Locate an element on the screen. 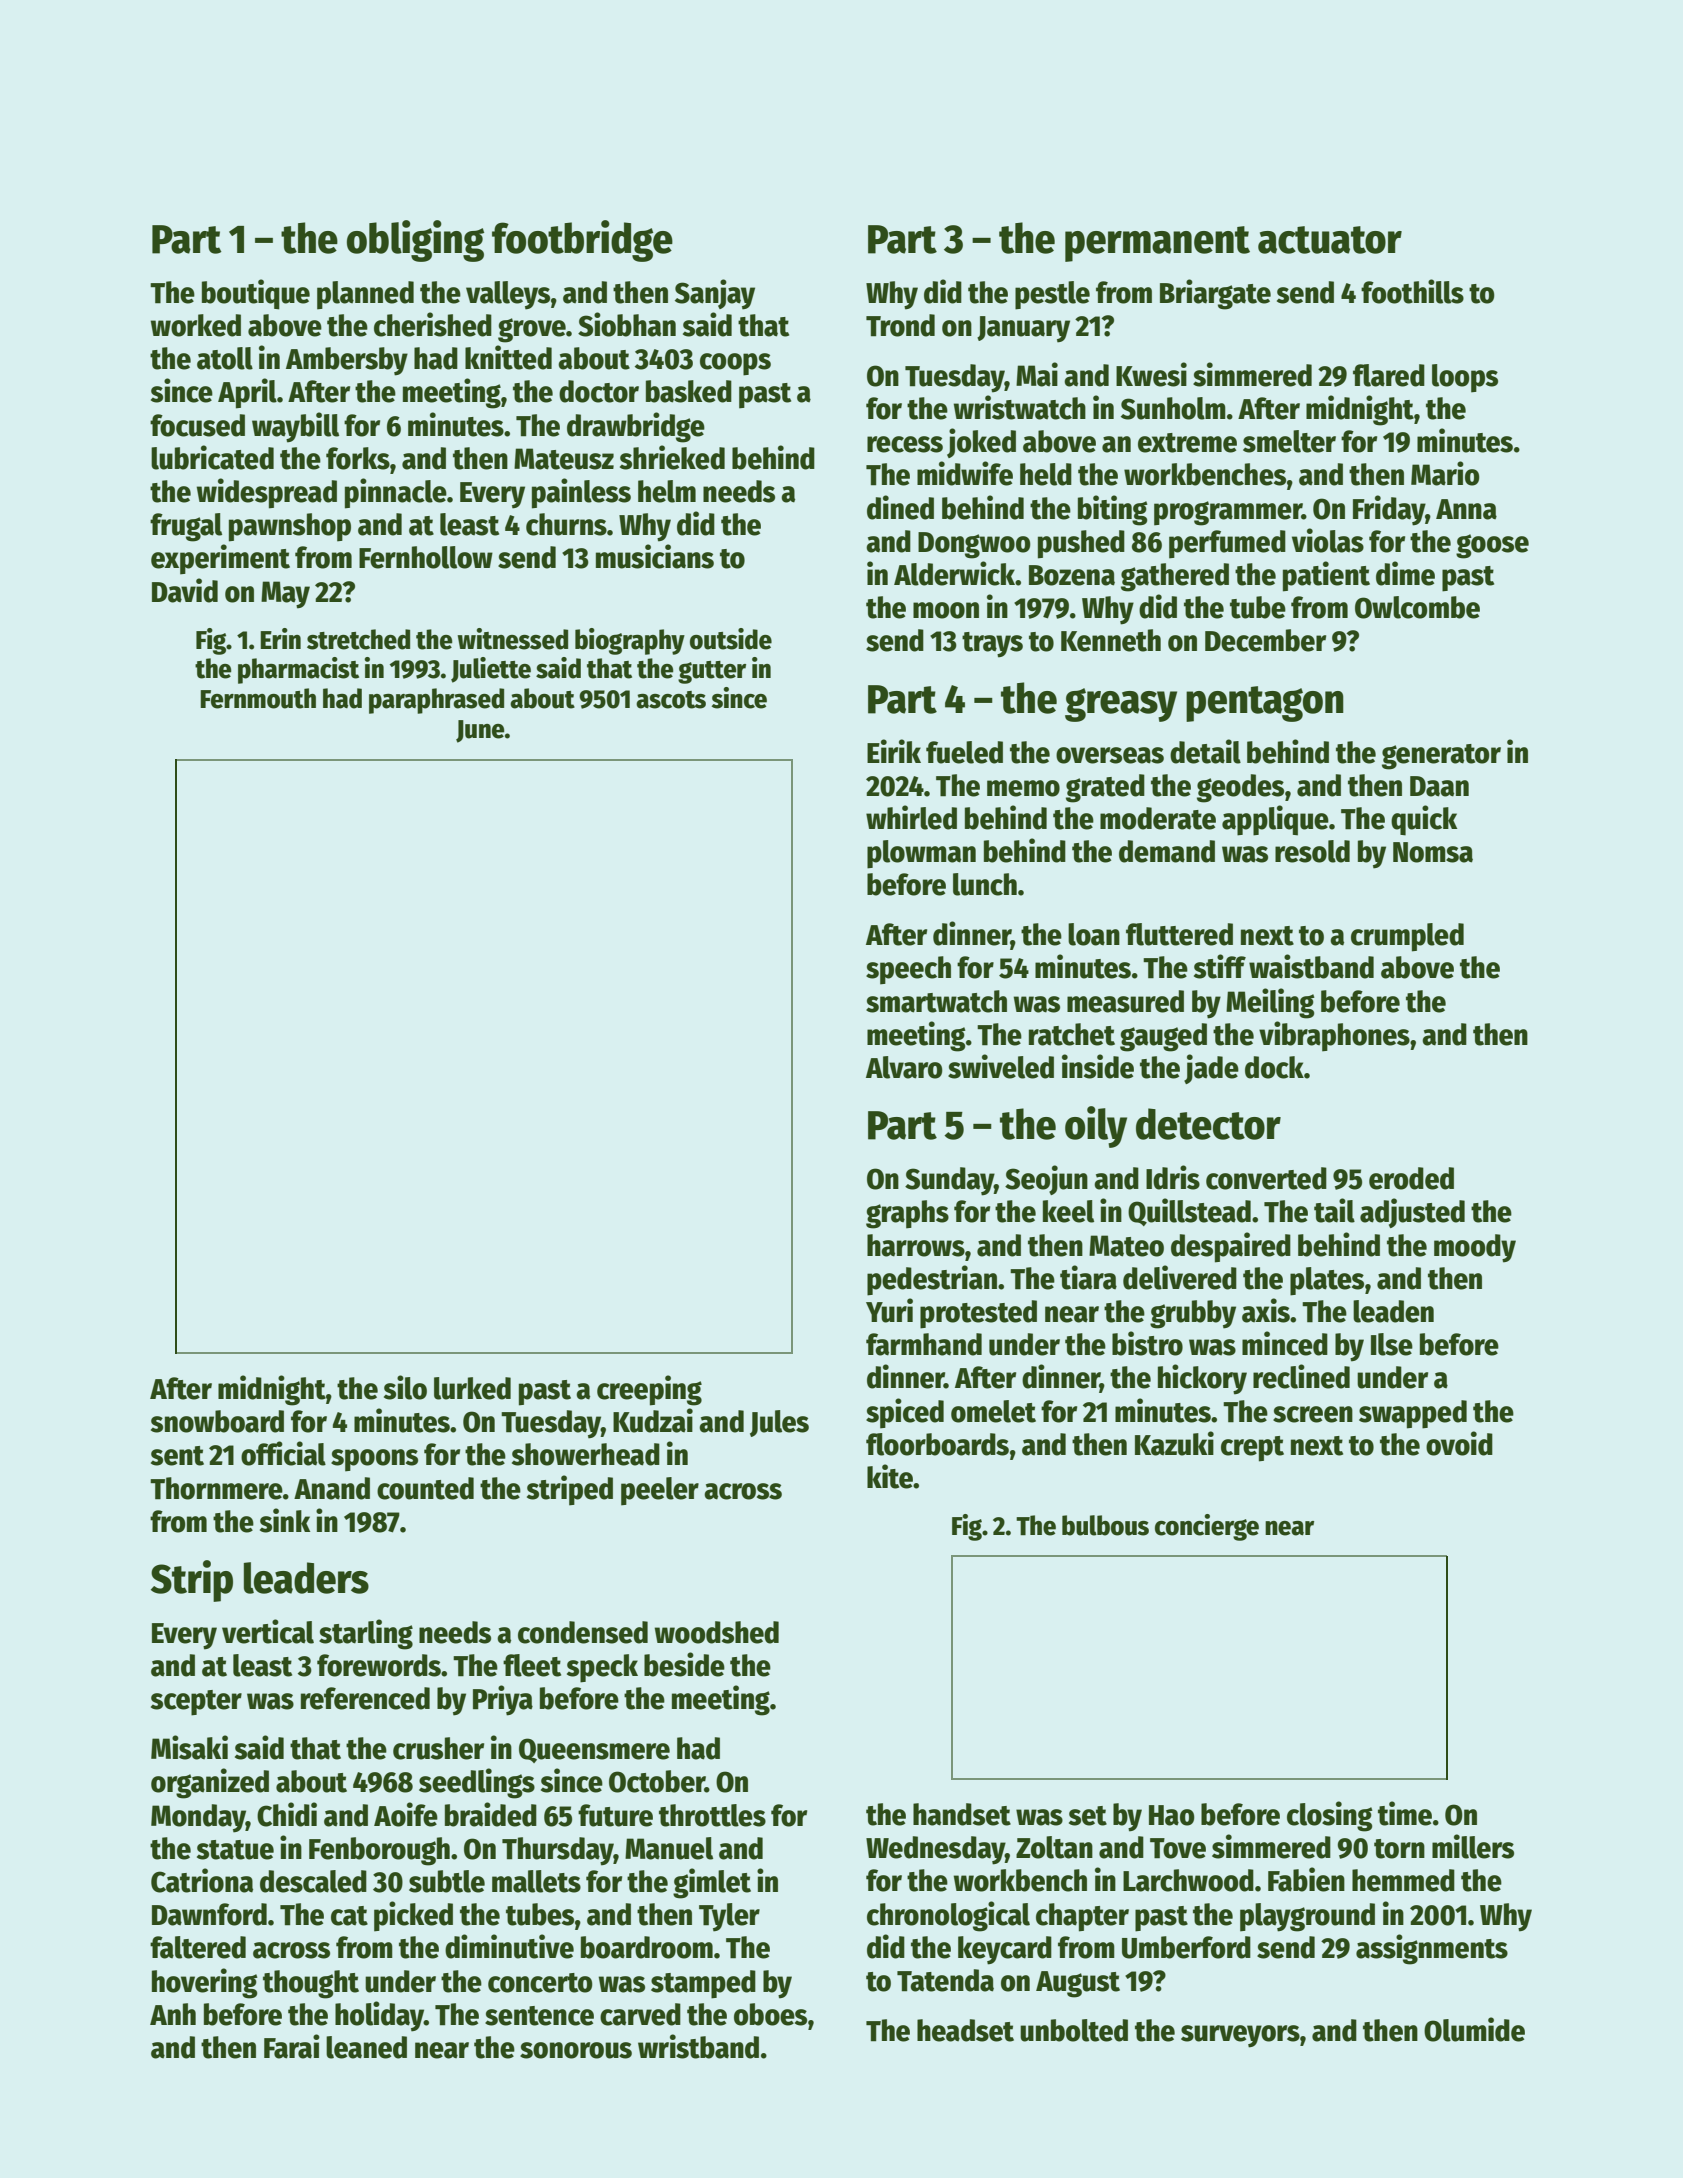  memo is located at coordinates (1023, 788).
